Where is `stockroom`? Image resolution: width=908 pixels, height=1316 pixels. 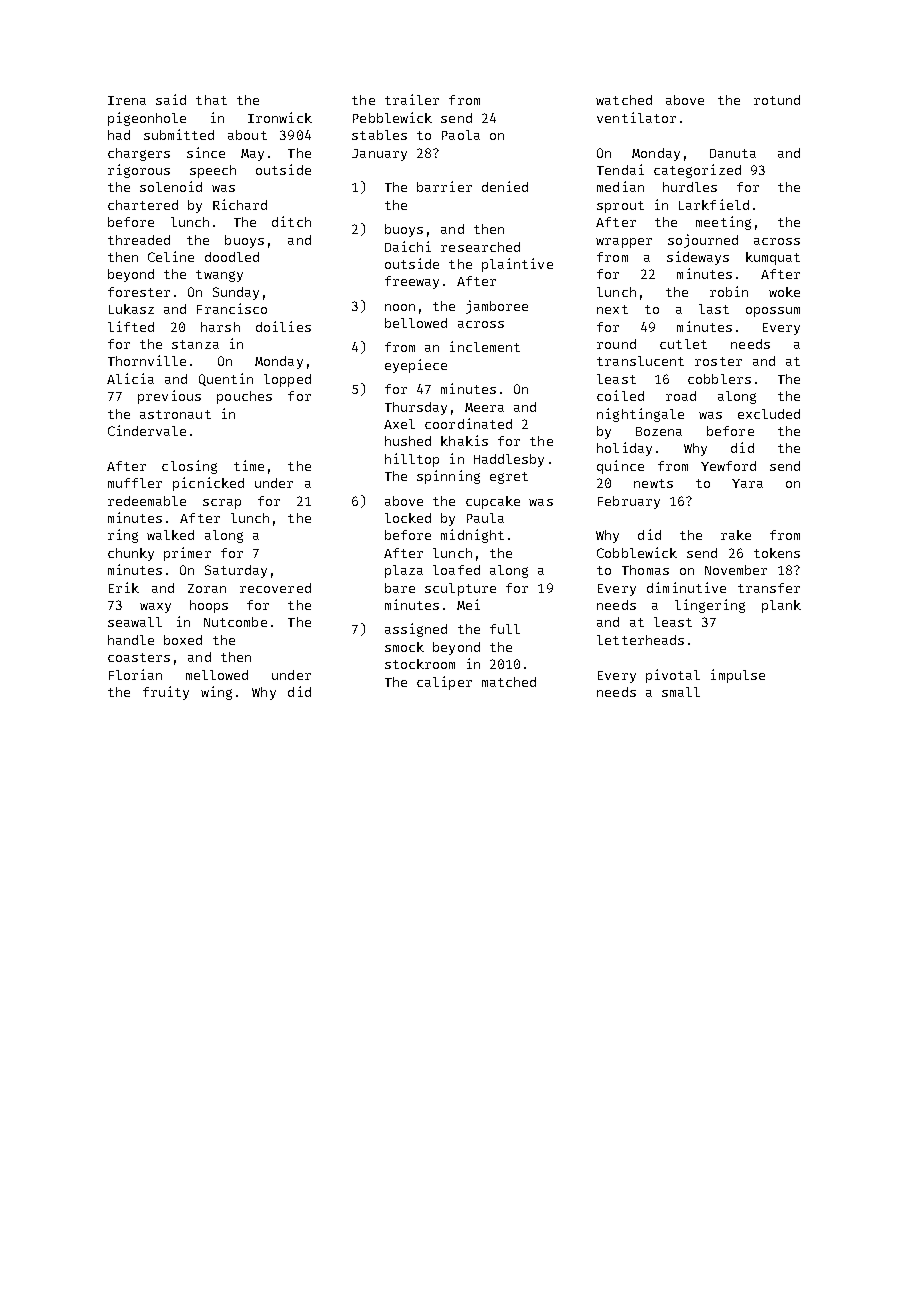 stockroom is located at coordinates (420, 664).
